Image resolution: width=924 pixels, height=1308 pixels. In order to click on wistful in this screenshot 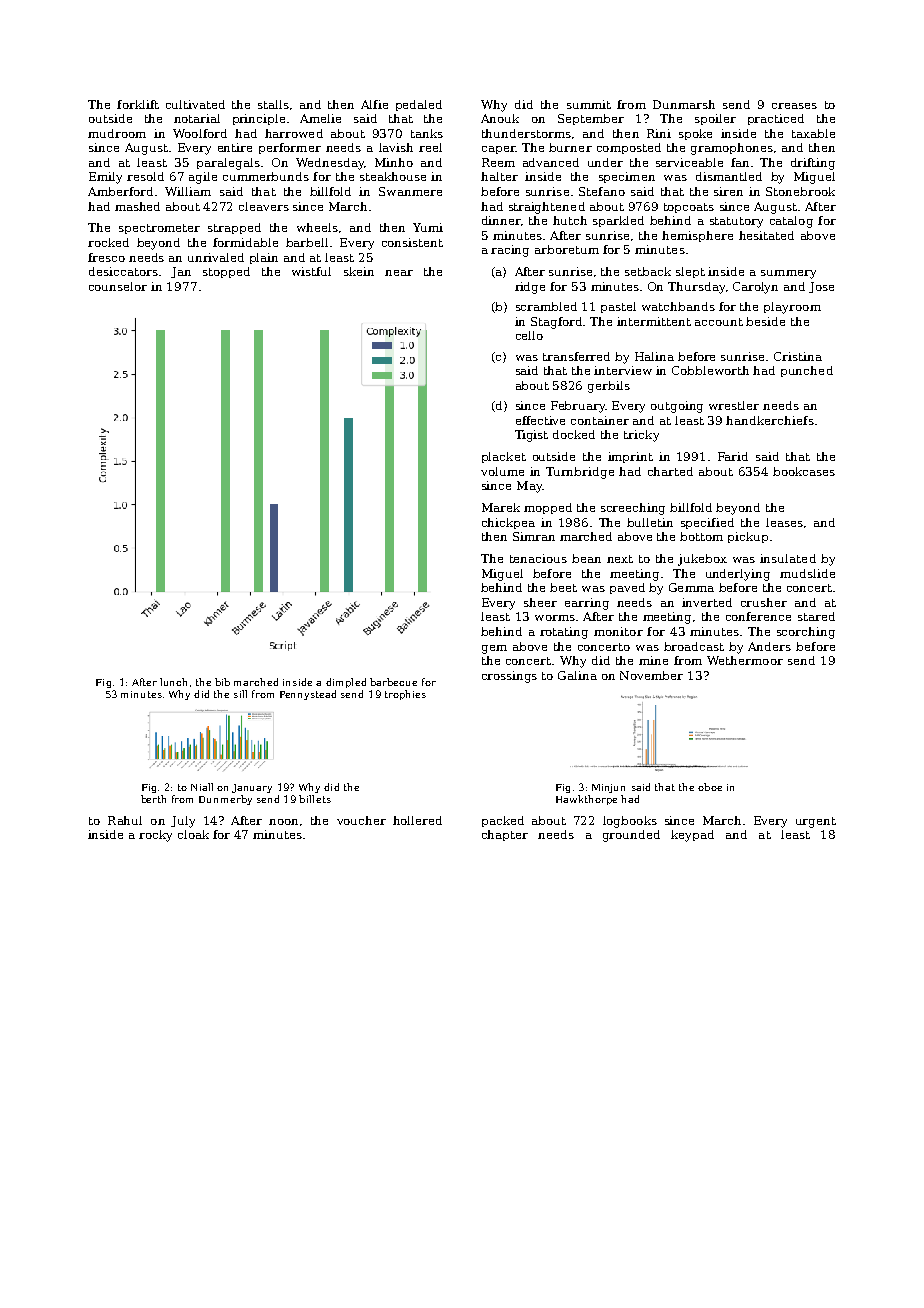, I will do `click(311, 271)`.
